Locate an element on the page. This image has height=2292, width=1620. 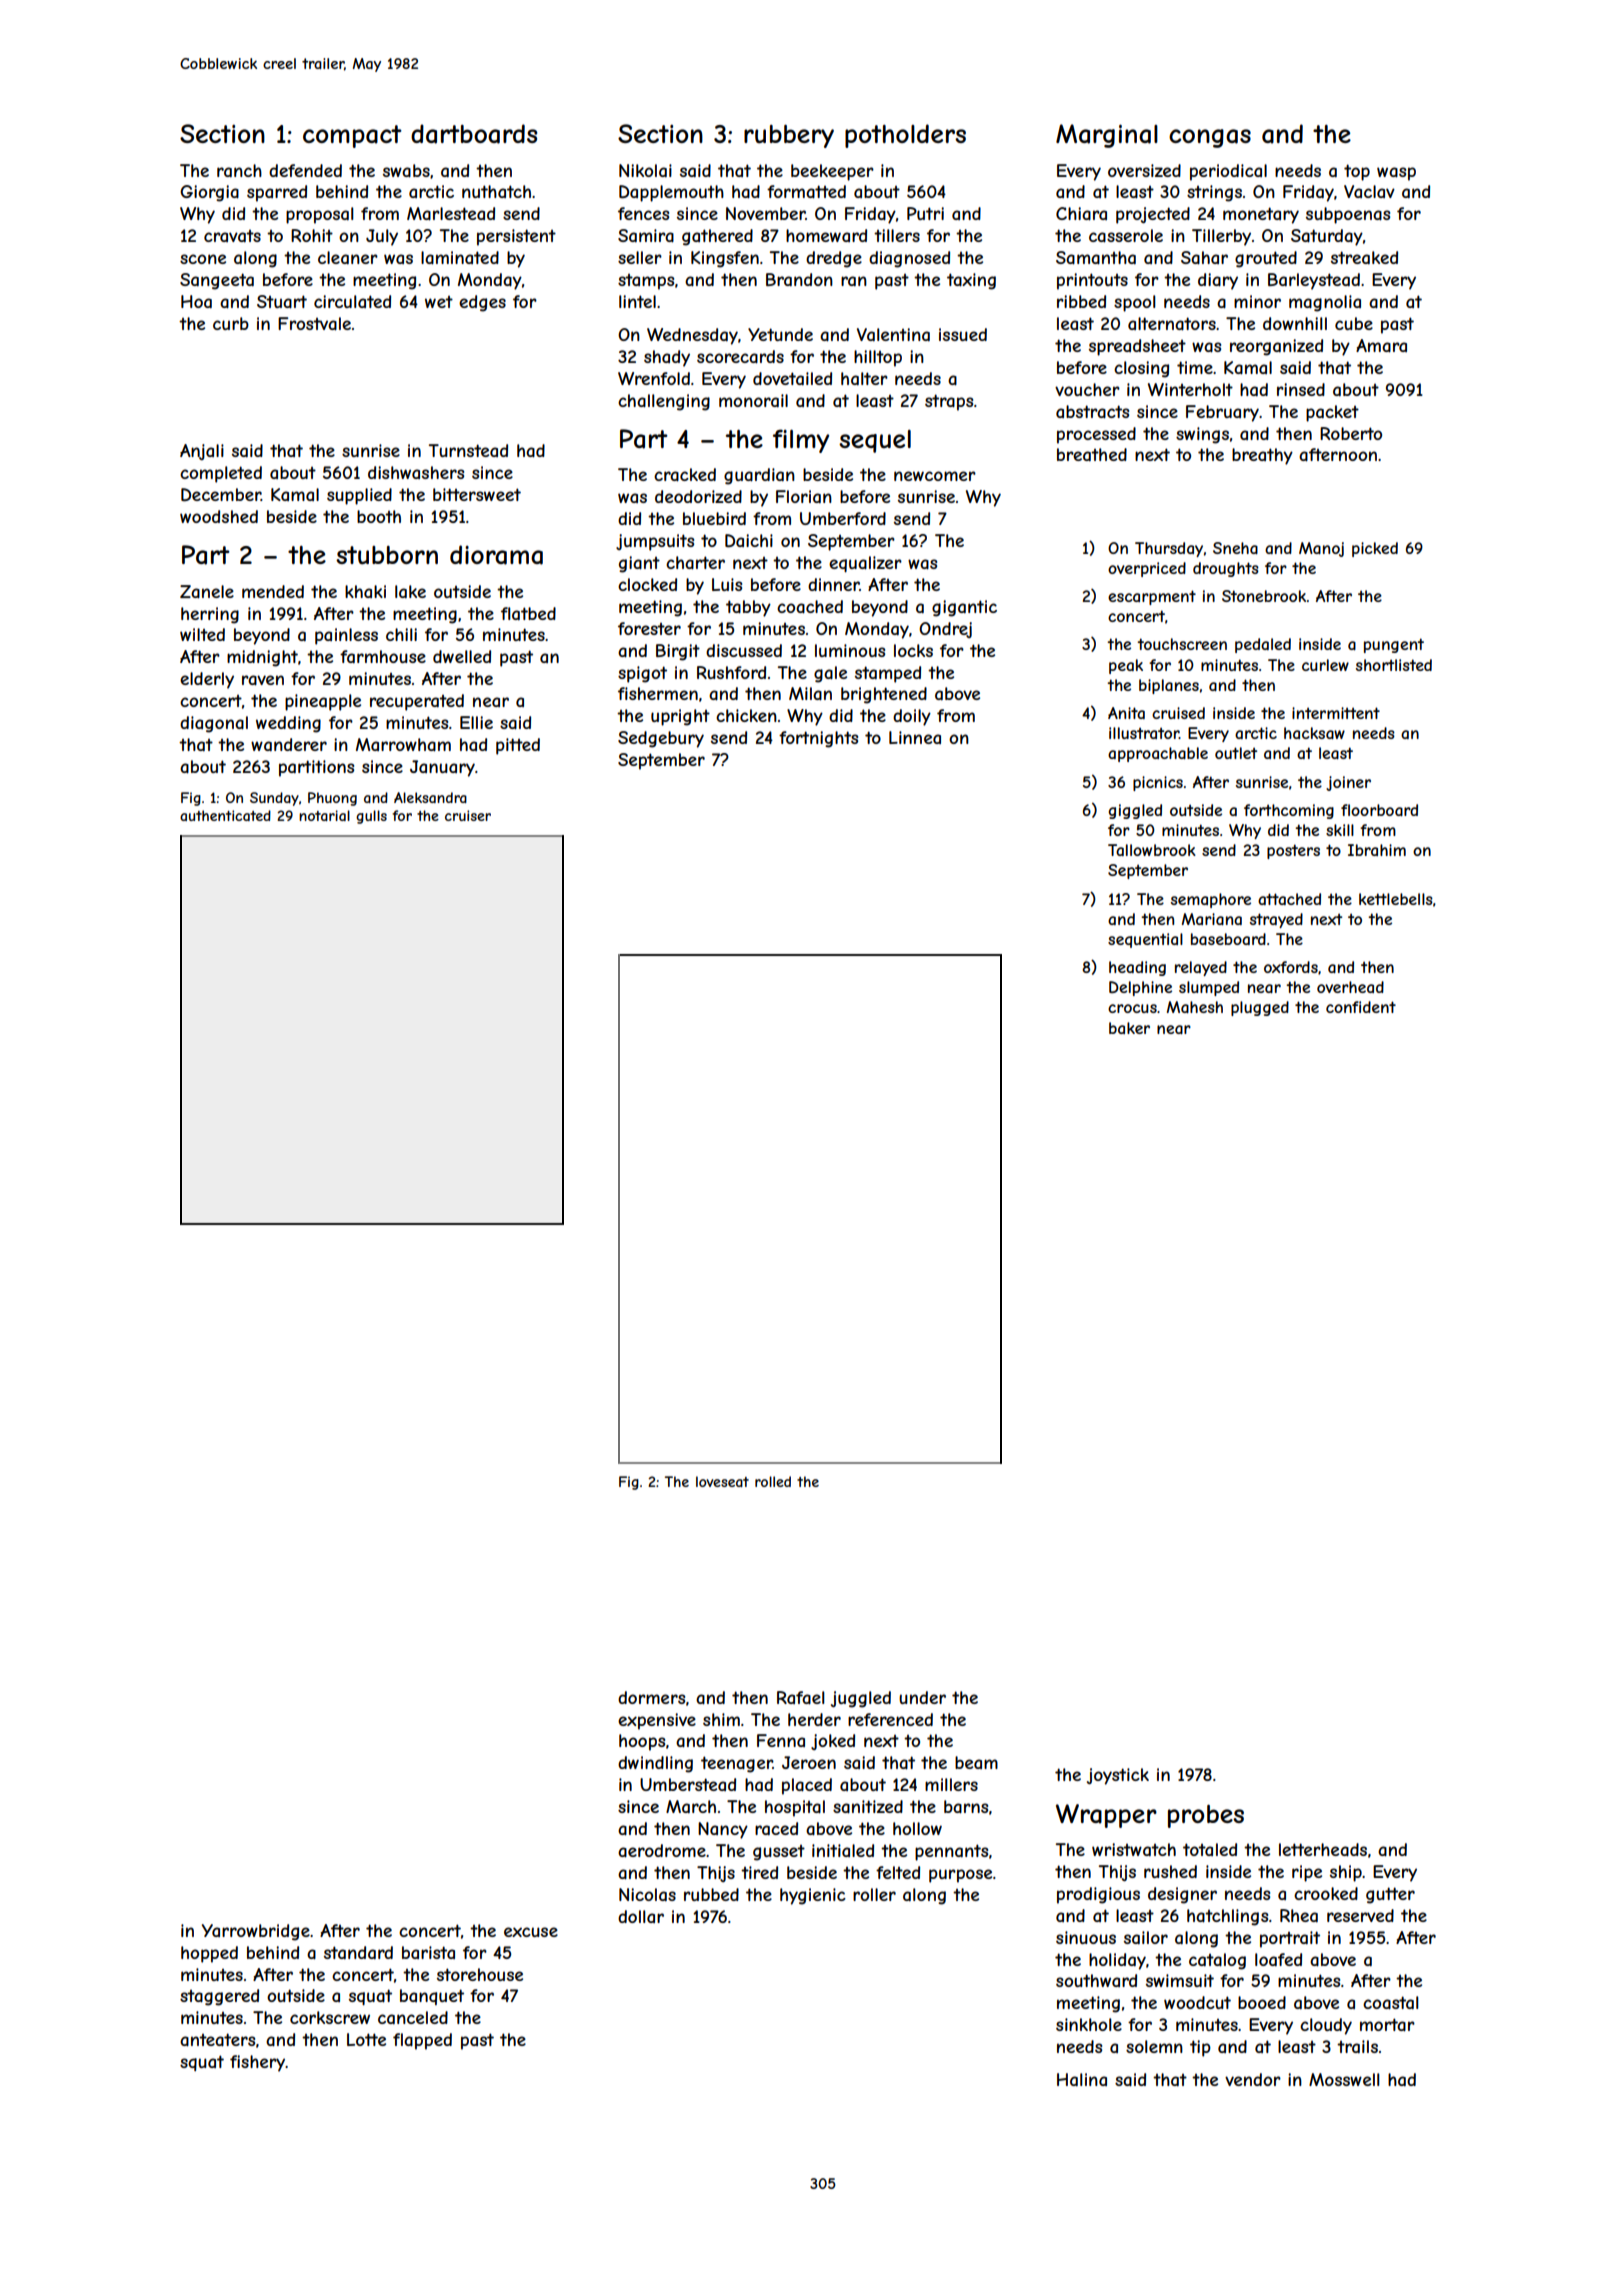
Aleksandra is located at coordinates (430, 797).
